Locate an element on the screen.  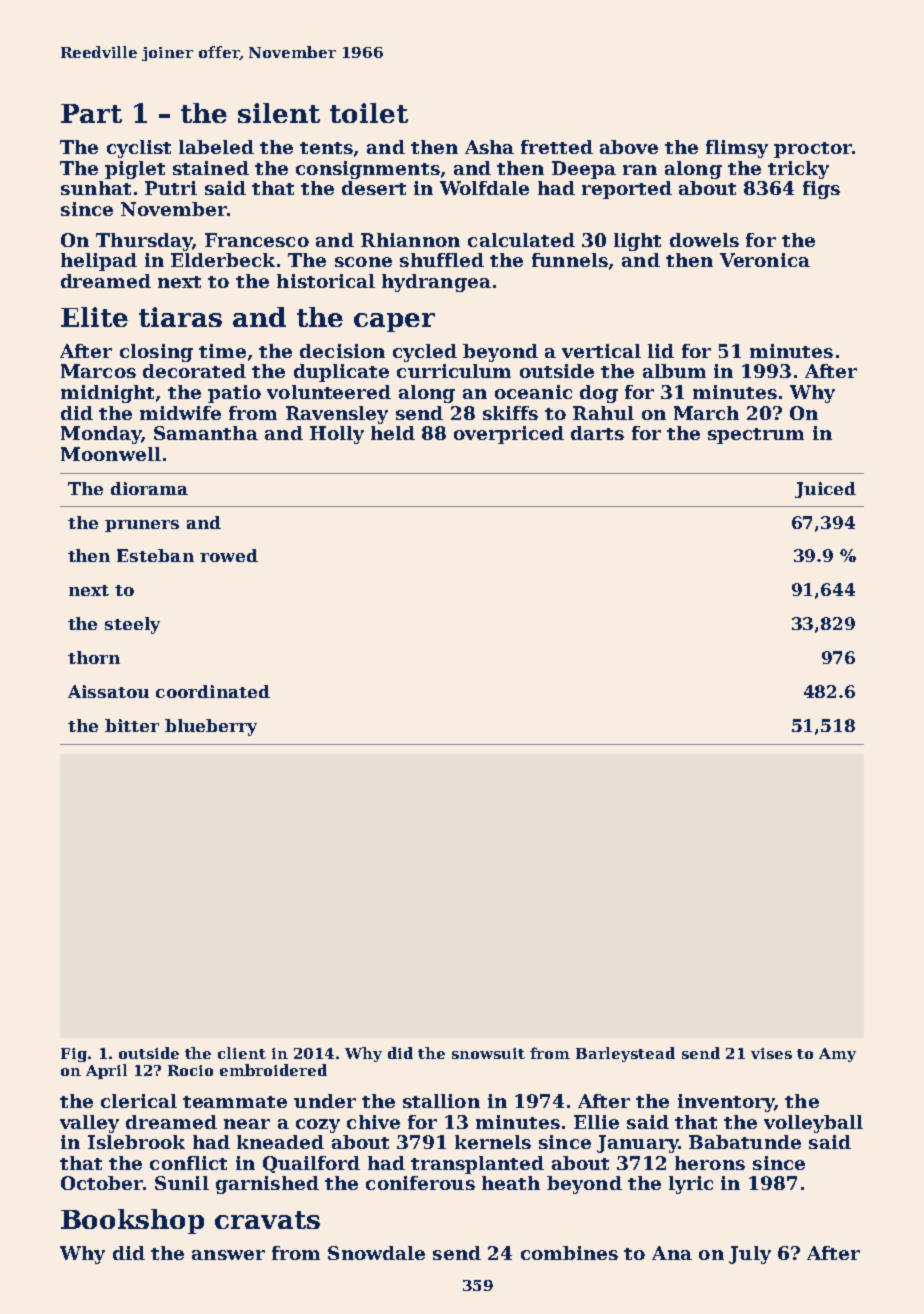
April is located at coordinates (106, 1071).
